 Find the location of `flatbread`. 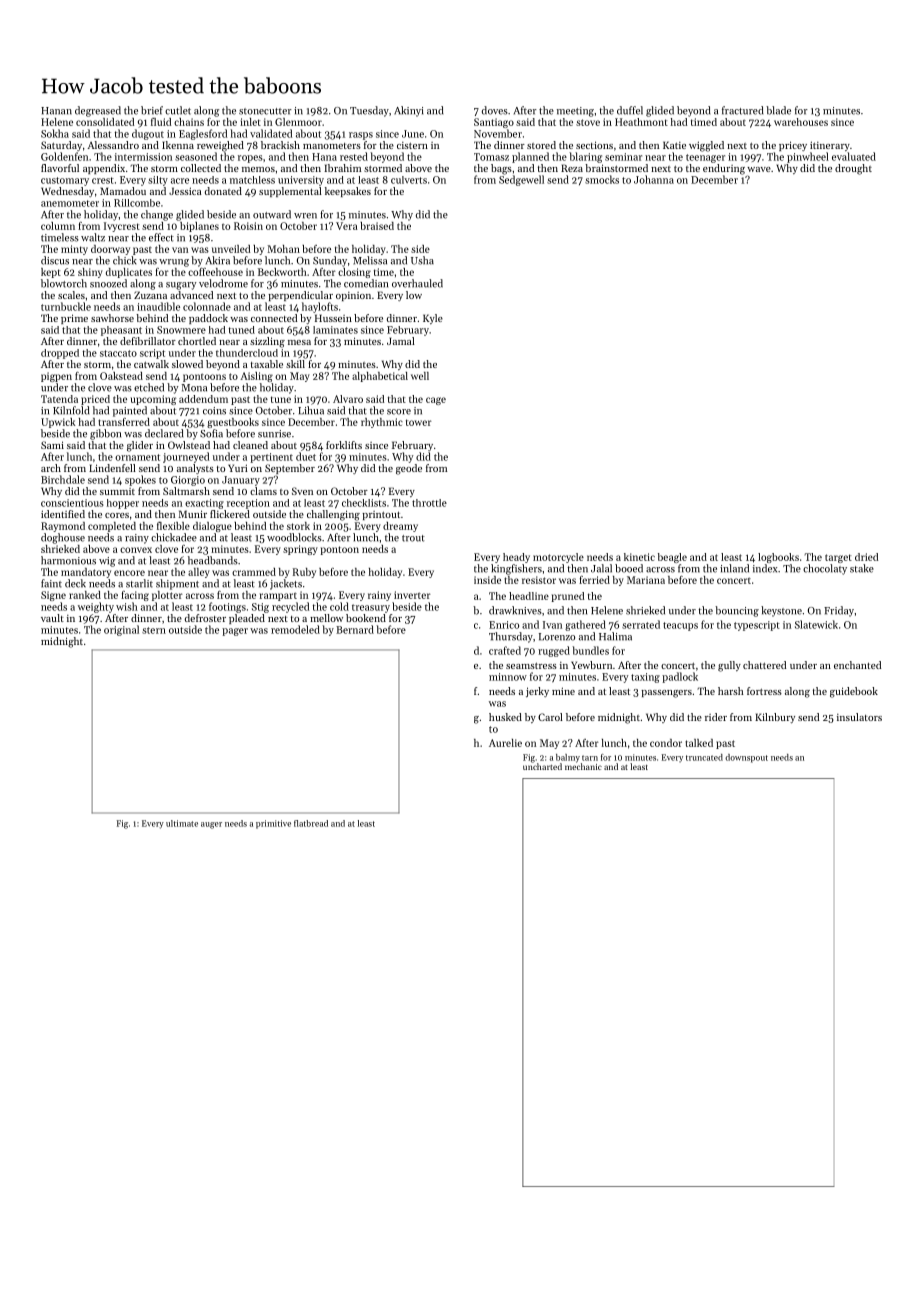

flatbread is located at coordinates (311, 823).
